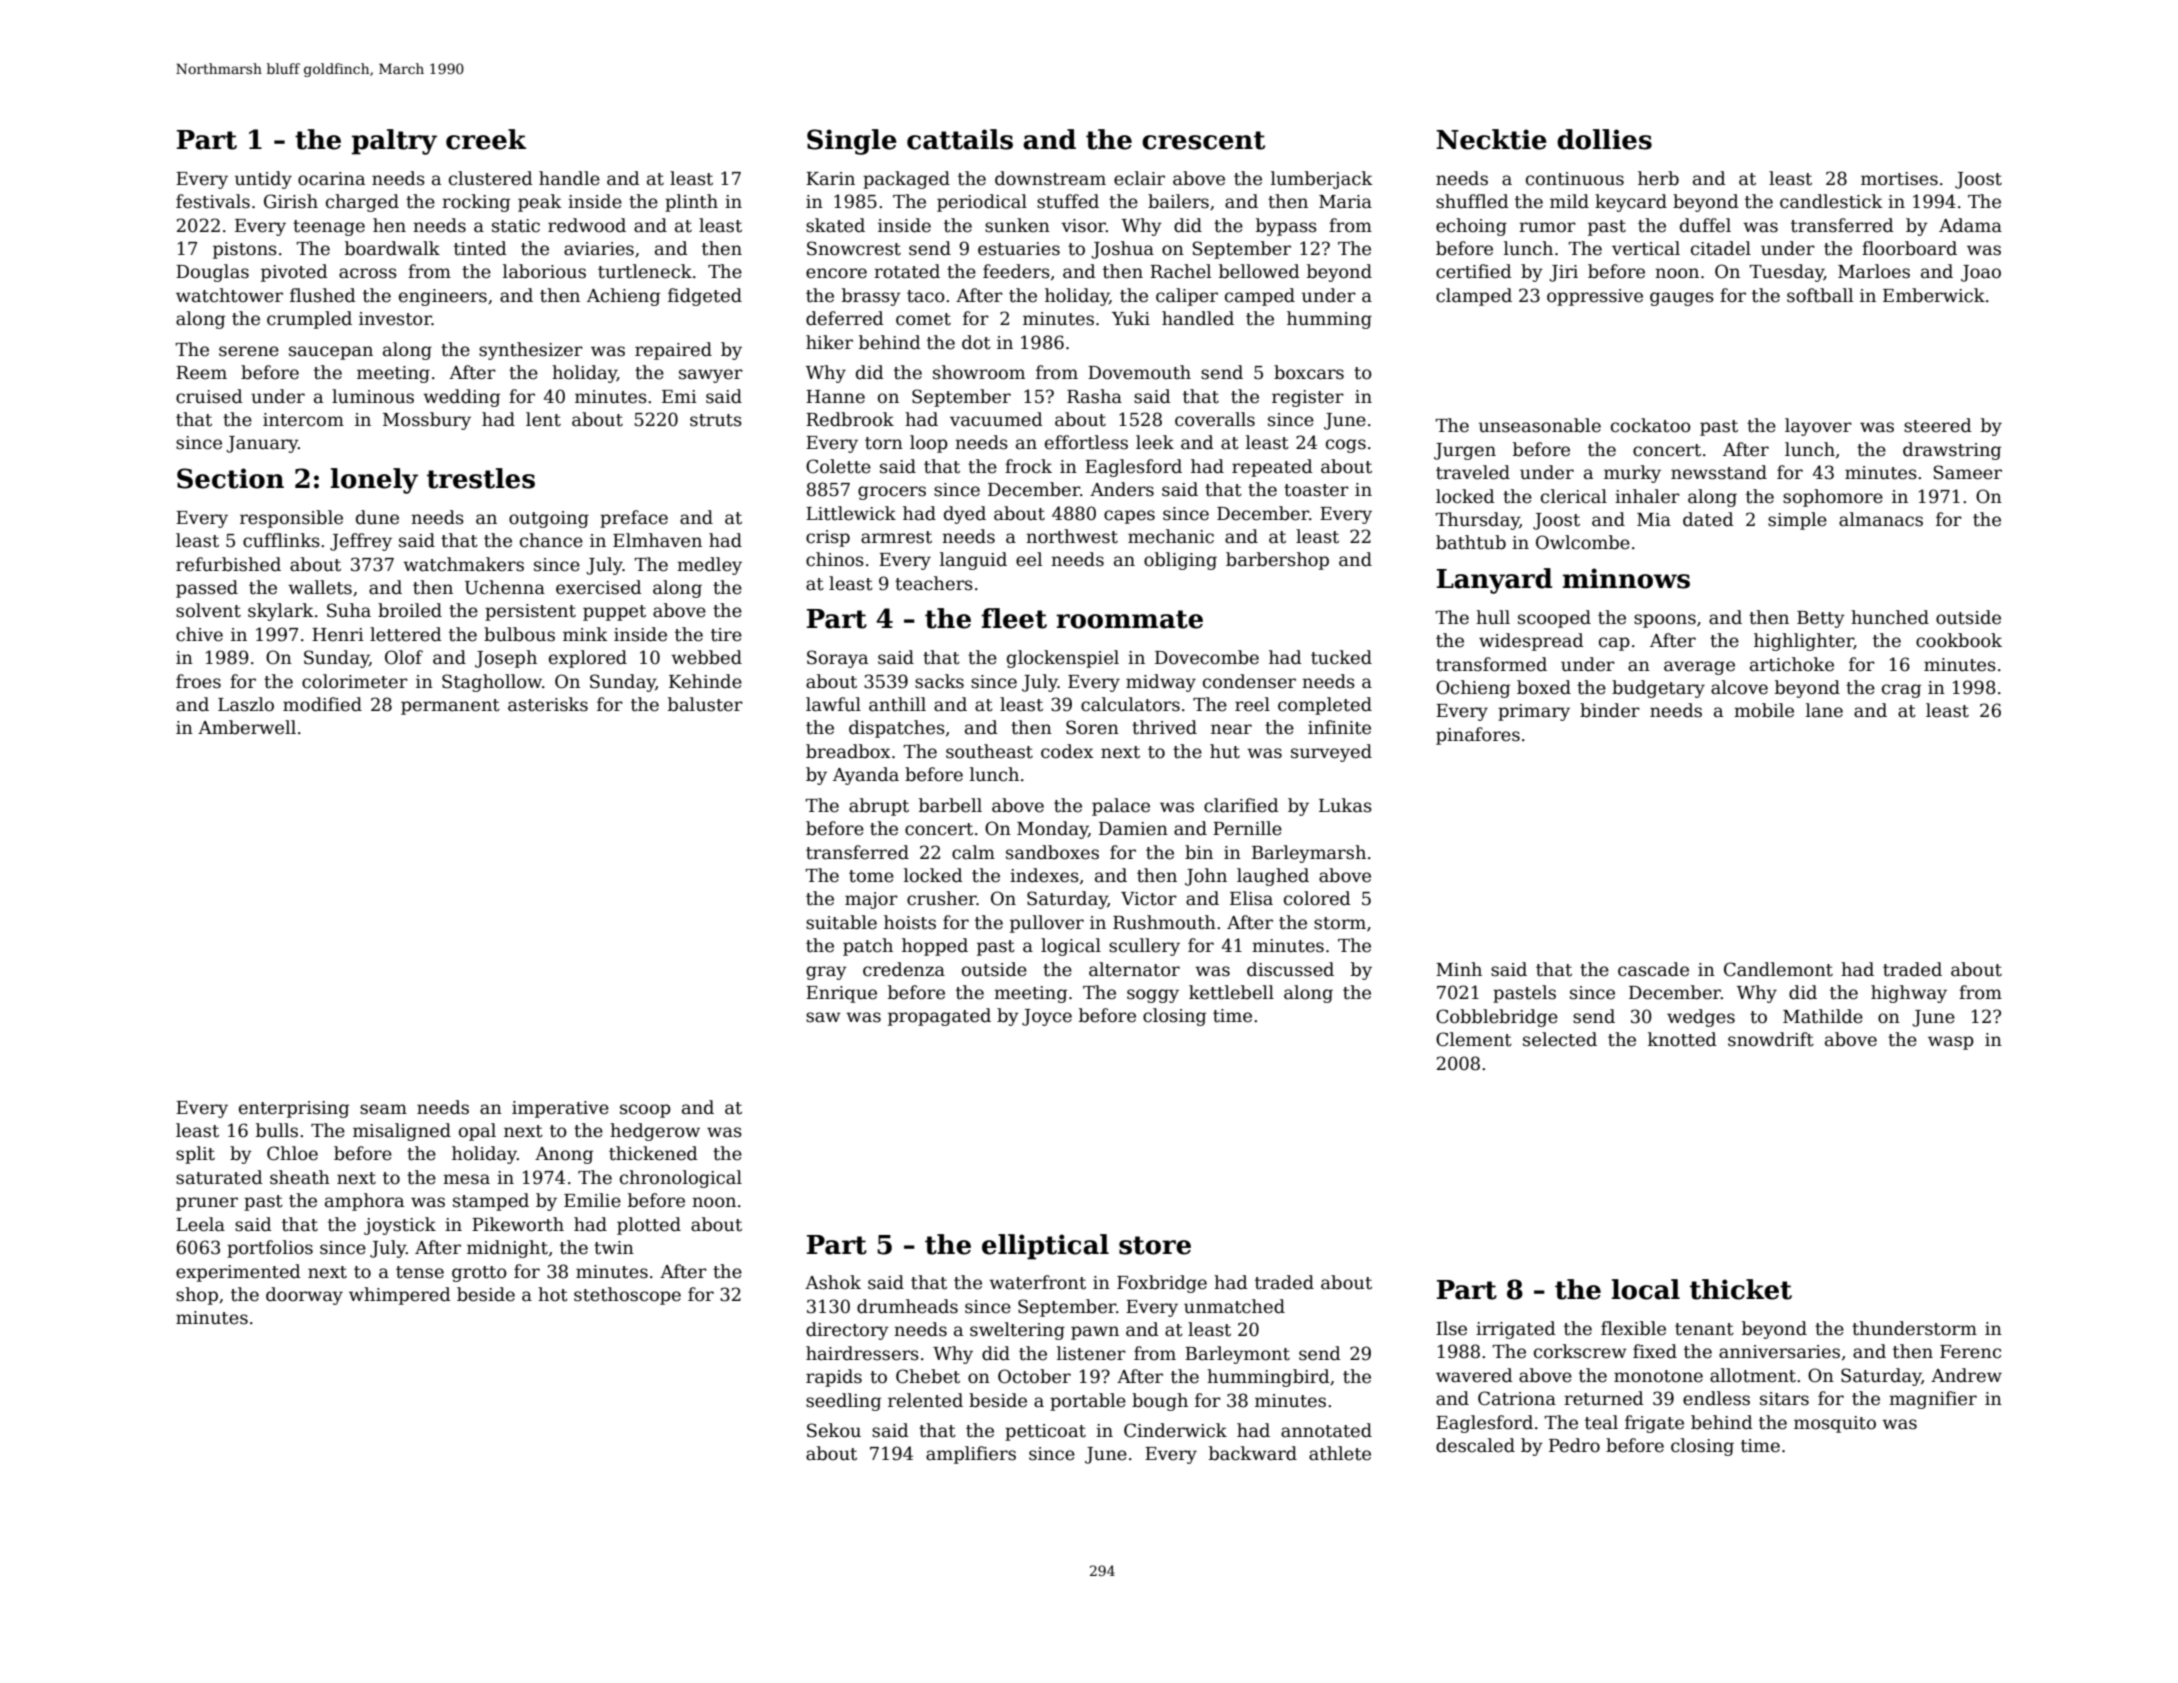  I want to click on colored, so click(1317, 898).
